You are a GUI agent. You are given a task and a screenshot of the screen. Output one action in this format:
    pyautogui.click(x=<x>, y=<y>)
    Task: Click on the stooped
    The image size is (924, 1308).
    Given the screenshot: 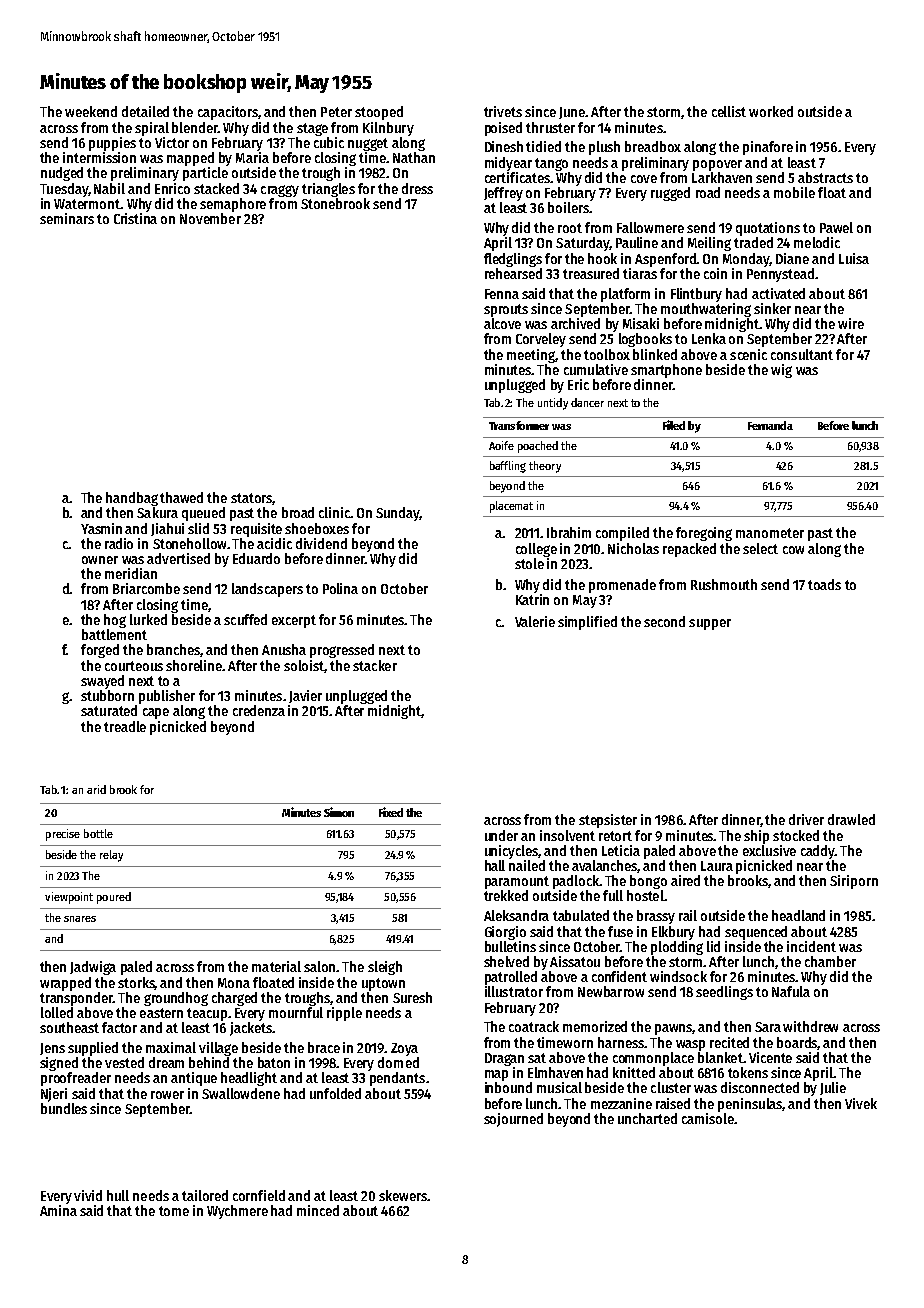 What is the action you would take?
    pyautogui.click(x=379, y=113)
